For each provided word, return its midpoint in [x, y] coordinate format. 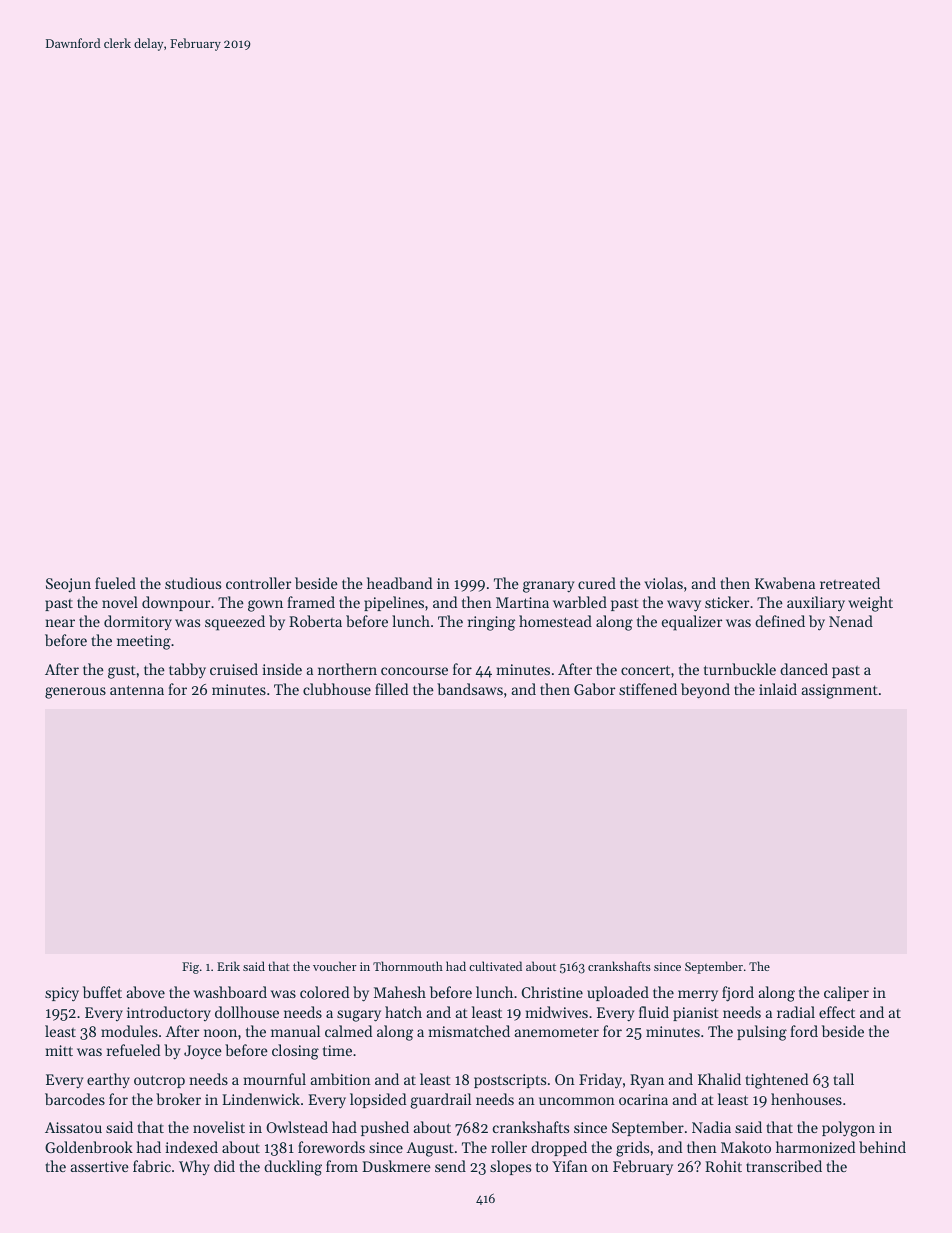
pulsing [762, 1033]
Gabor [594, 689]
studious [193, 583]
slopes [510, 1167]
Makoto [746, 1147]
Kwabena [785, 583]
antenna [137, 690]
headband [399, 583]
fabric [152, 1166]
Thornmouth [408, 966]
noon [220, 1033]
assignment [839, 691]
